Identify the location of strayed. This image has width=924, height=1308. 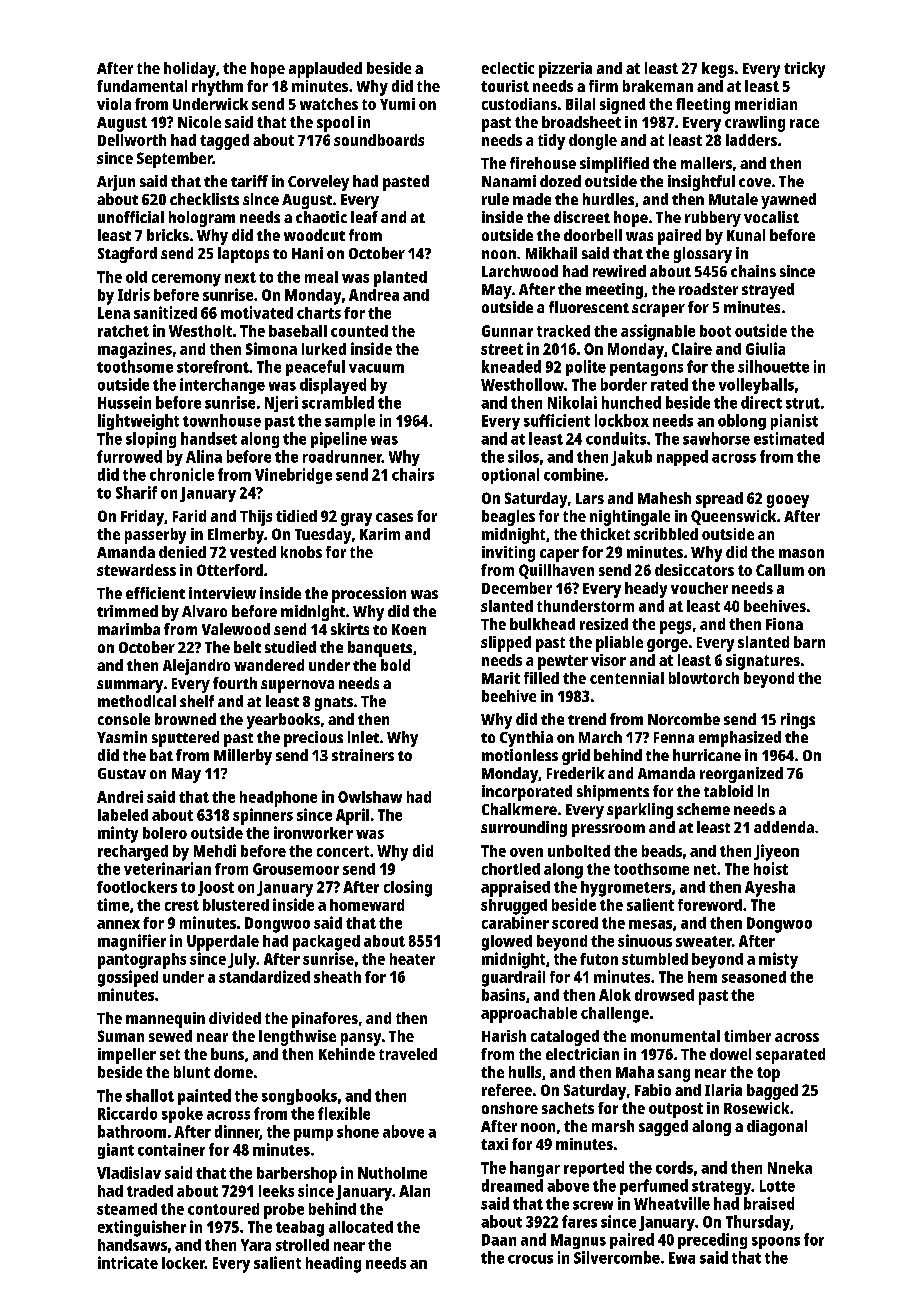
(768, 291).
